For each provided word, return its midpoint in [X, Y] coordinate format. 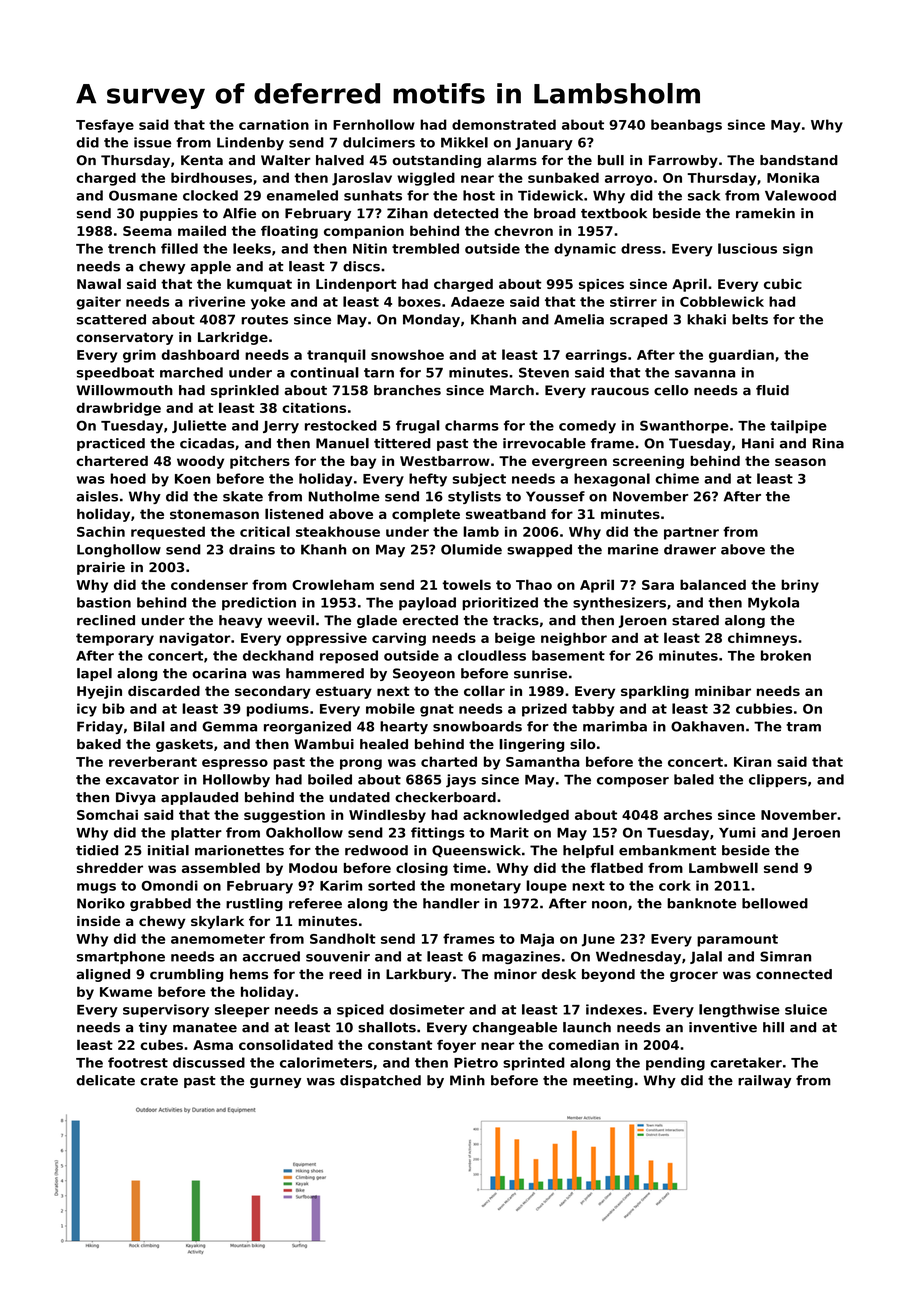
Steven [544, 372]
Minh [467, 1080]
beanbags [686, 126]
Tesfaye [105, 126]
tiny [153, 1028]
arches [688, 815]
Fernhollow [374, 124]
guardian [741, 356]
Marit [509, 832]
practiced [111, 444]
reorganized [307, 727]
